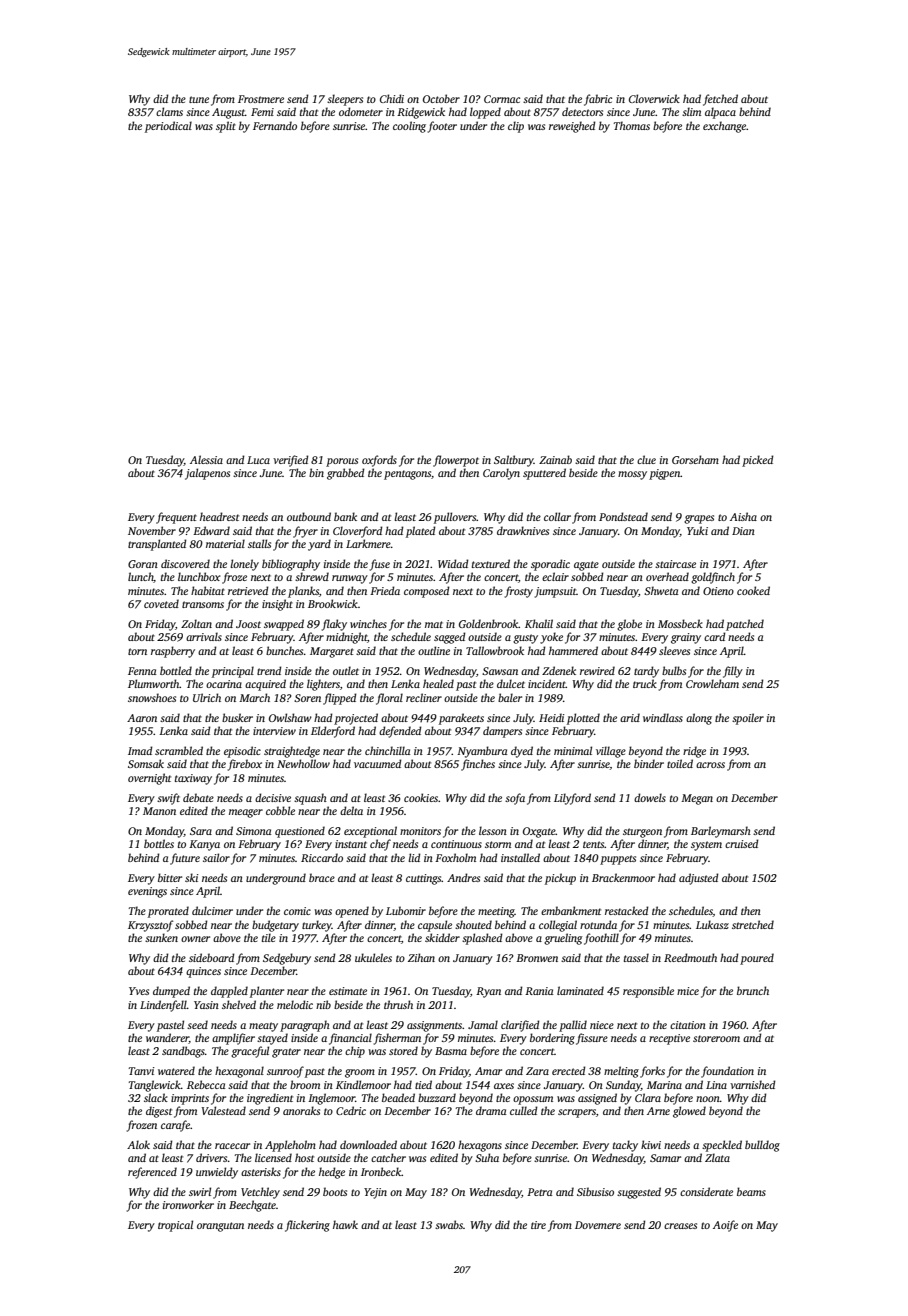  Describe the element at coordinates (228, 113) in the screenshot. I see `August` at that location.
